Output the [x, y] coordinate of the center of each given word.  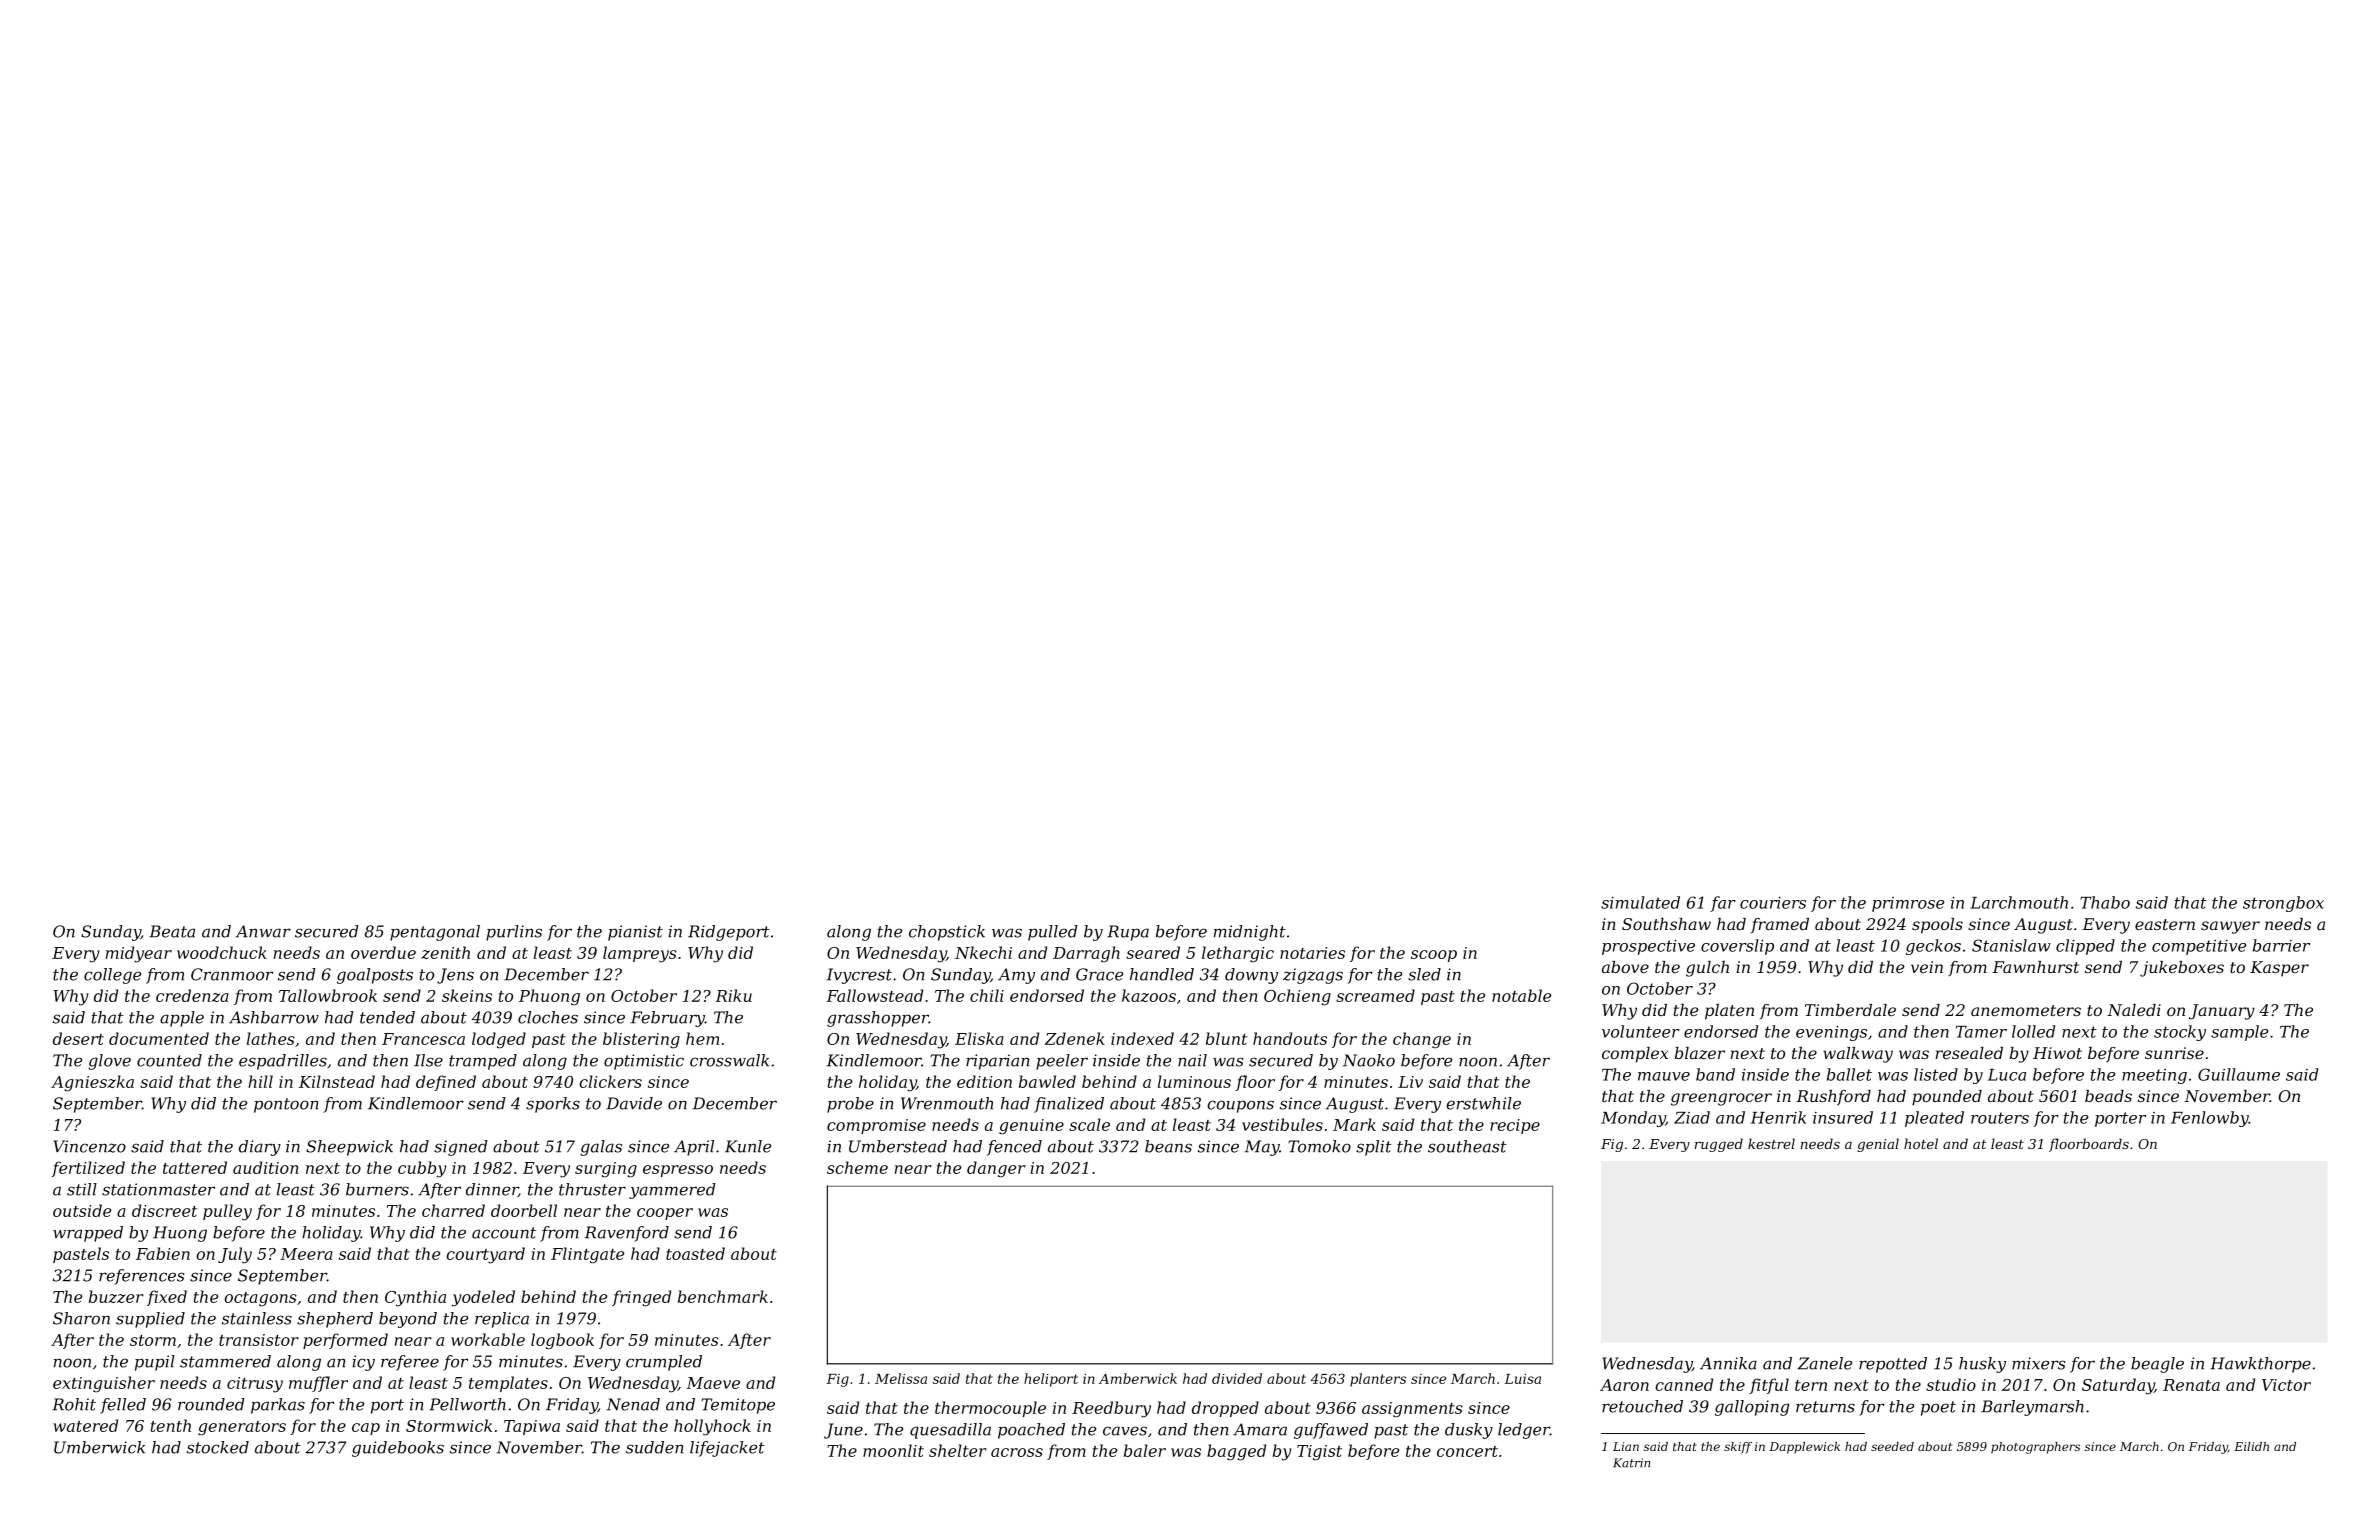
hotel [1921, 1143]
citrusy [255, 1385]
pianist [635, 933]
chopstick [947, 933]
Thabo [2105, 902]
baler [1145, 1450]
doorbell [524, 1210]
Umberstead [898, 1146]
